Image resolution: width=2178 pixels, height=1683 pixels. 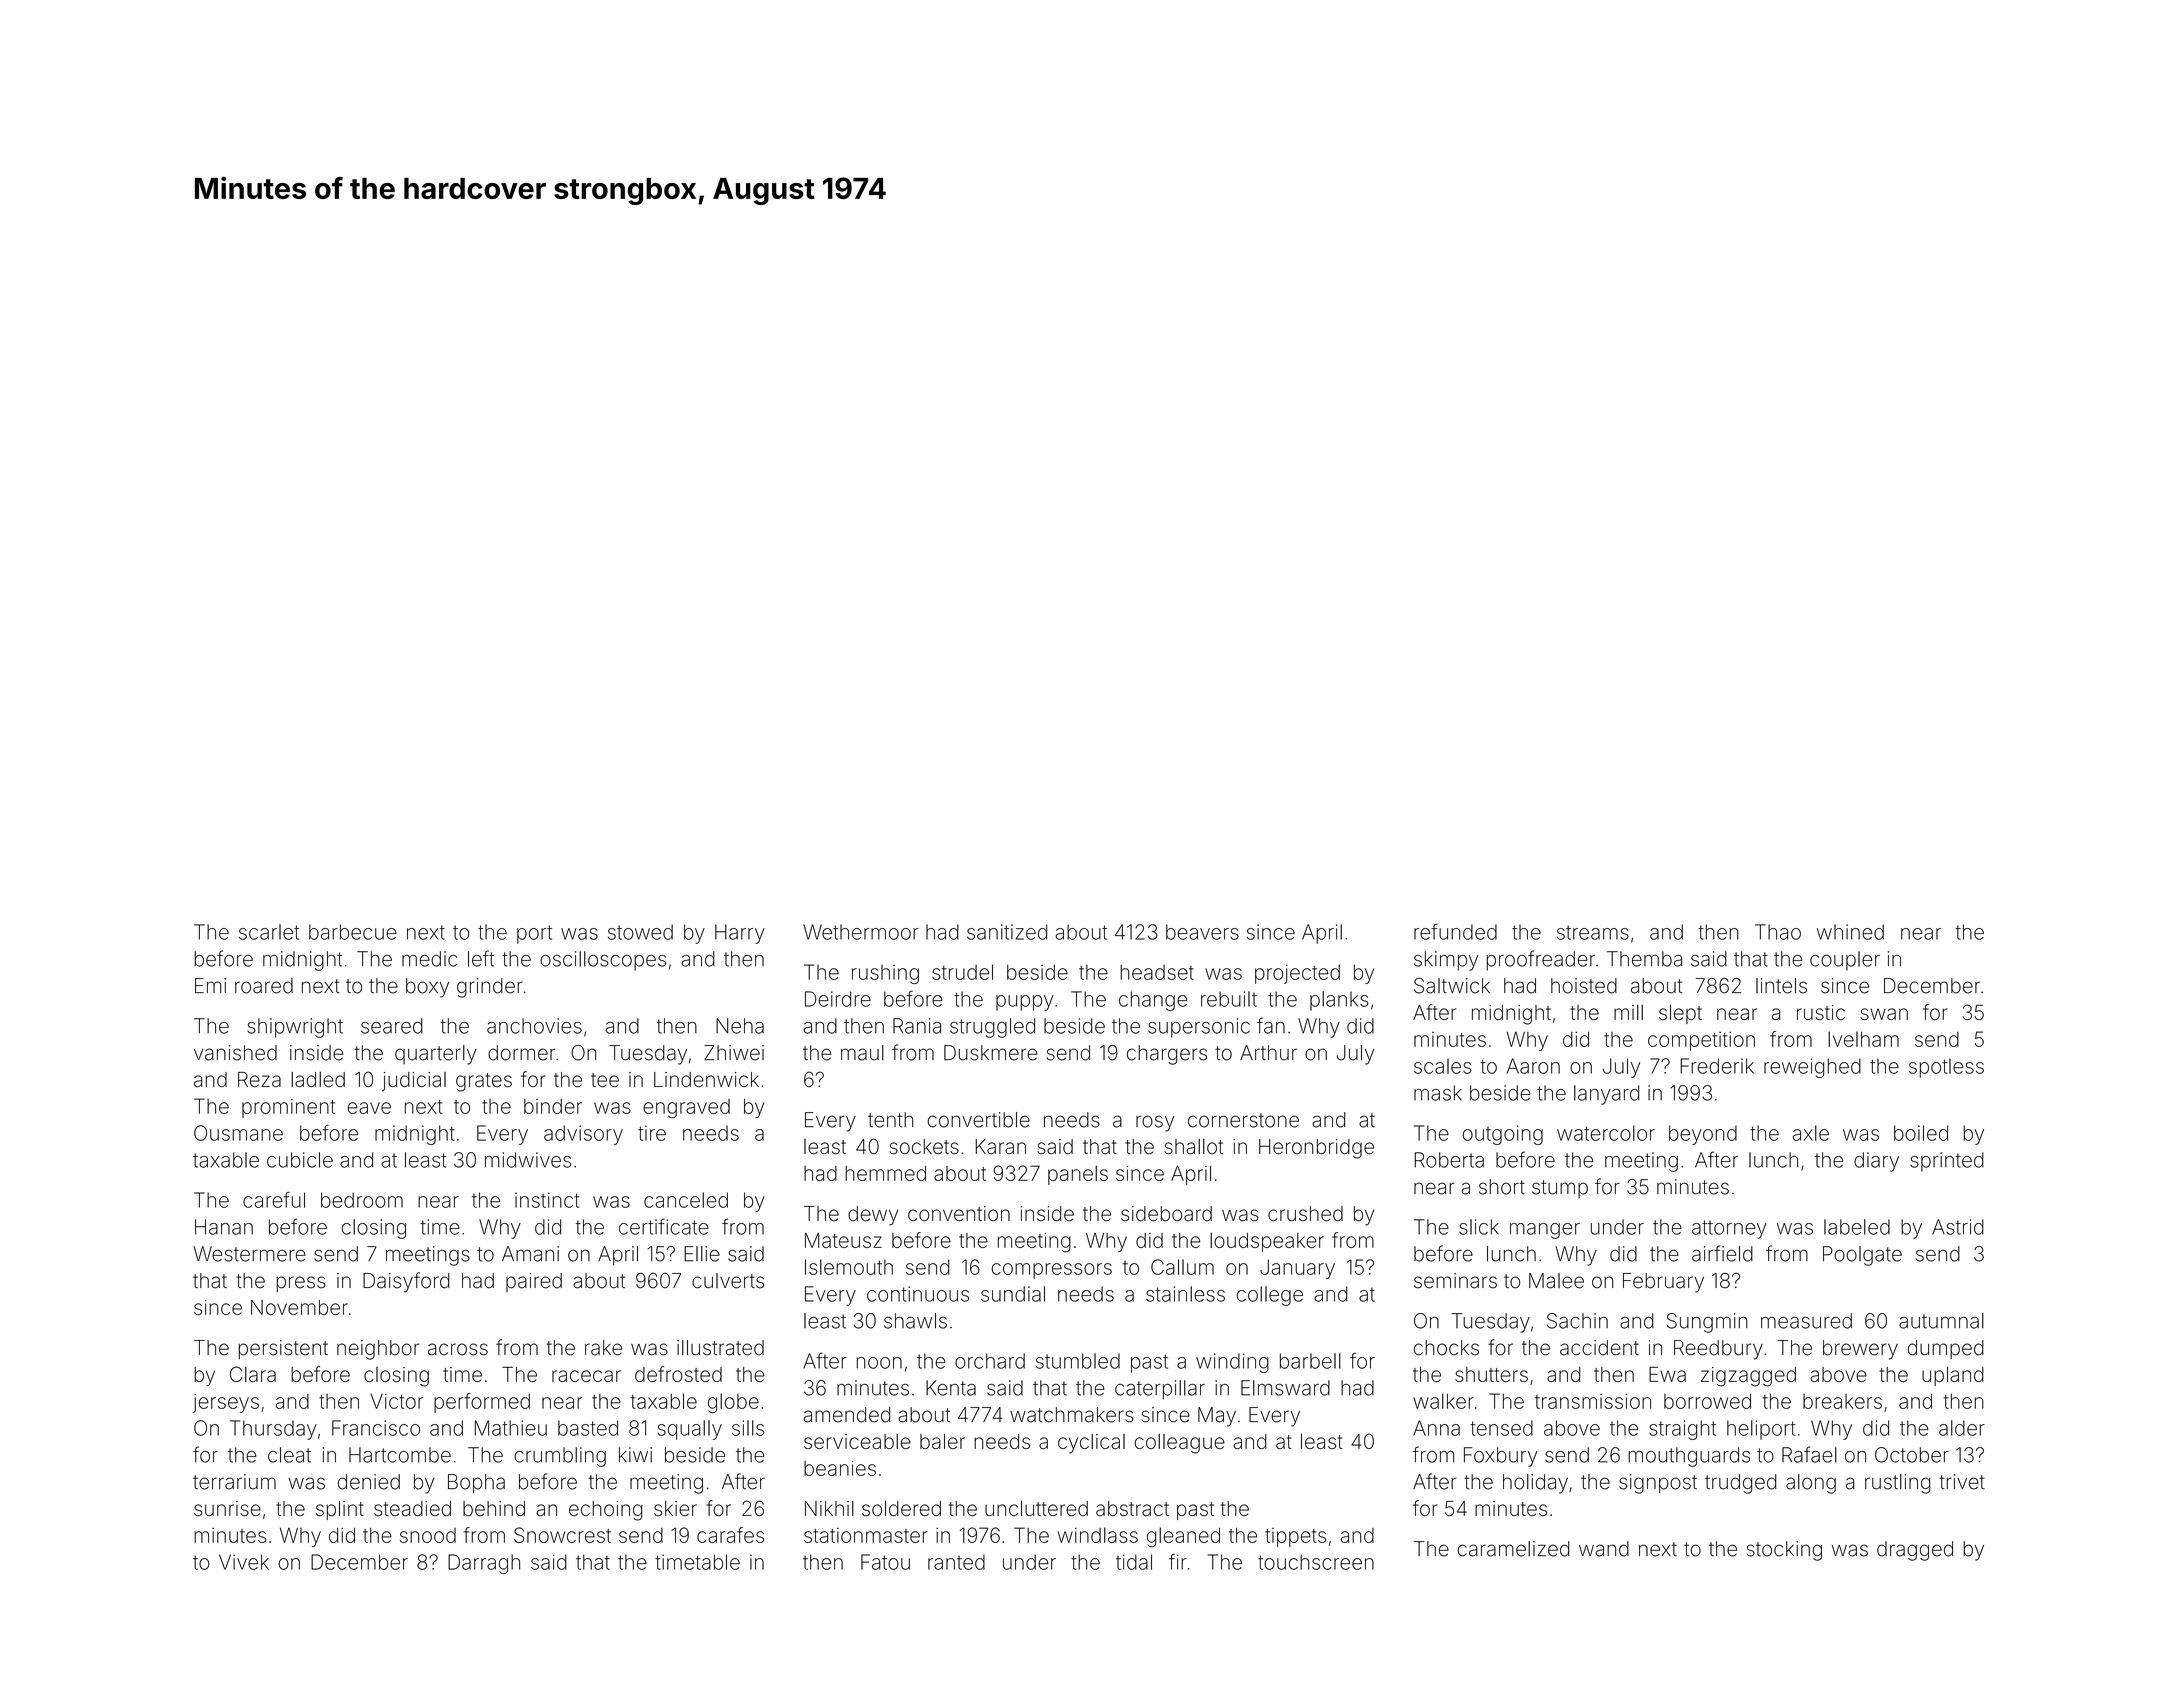 What do you see at coordinates (534, 1282) in the screenshot?
I see `paired` at bounding box center [534, 1282].
